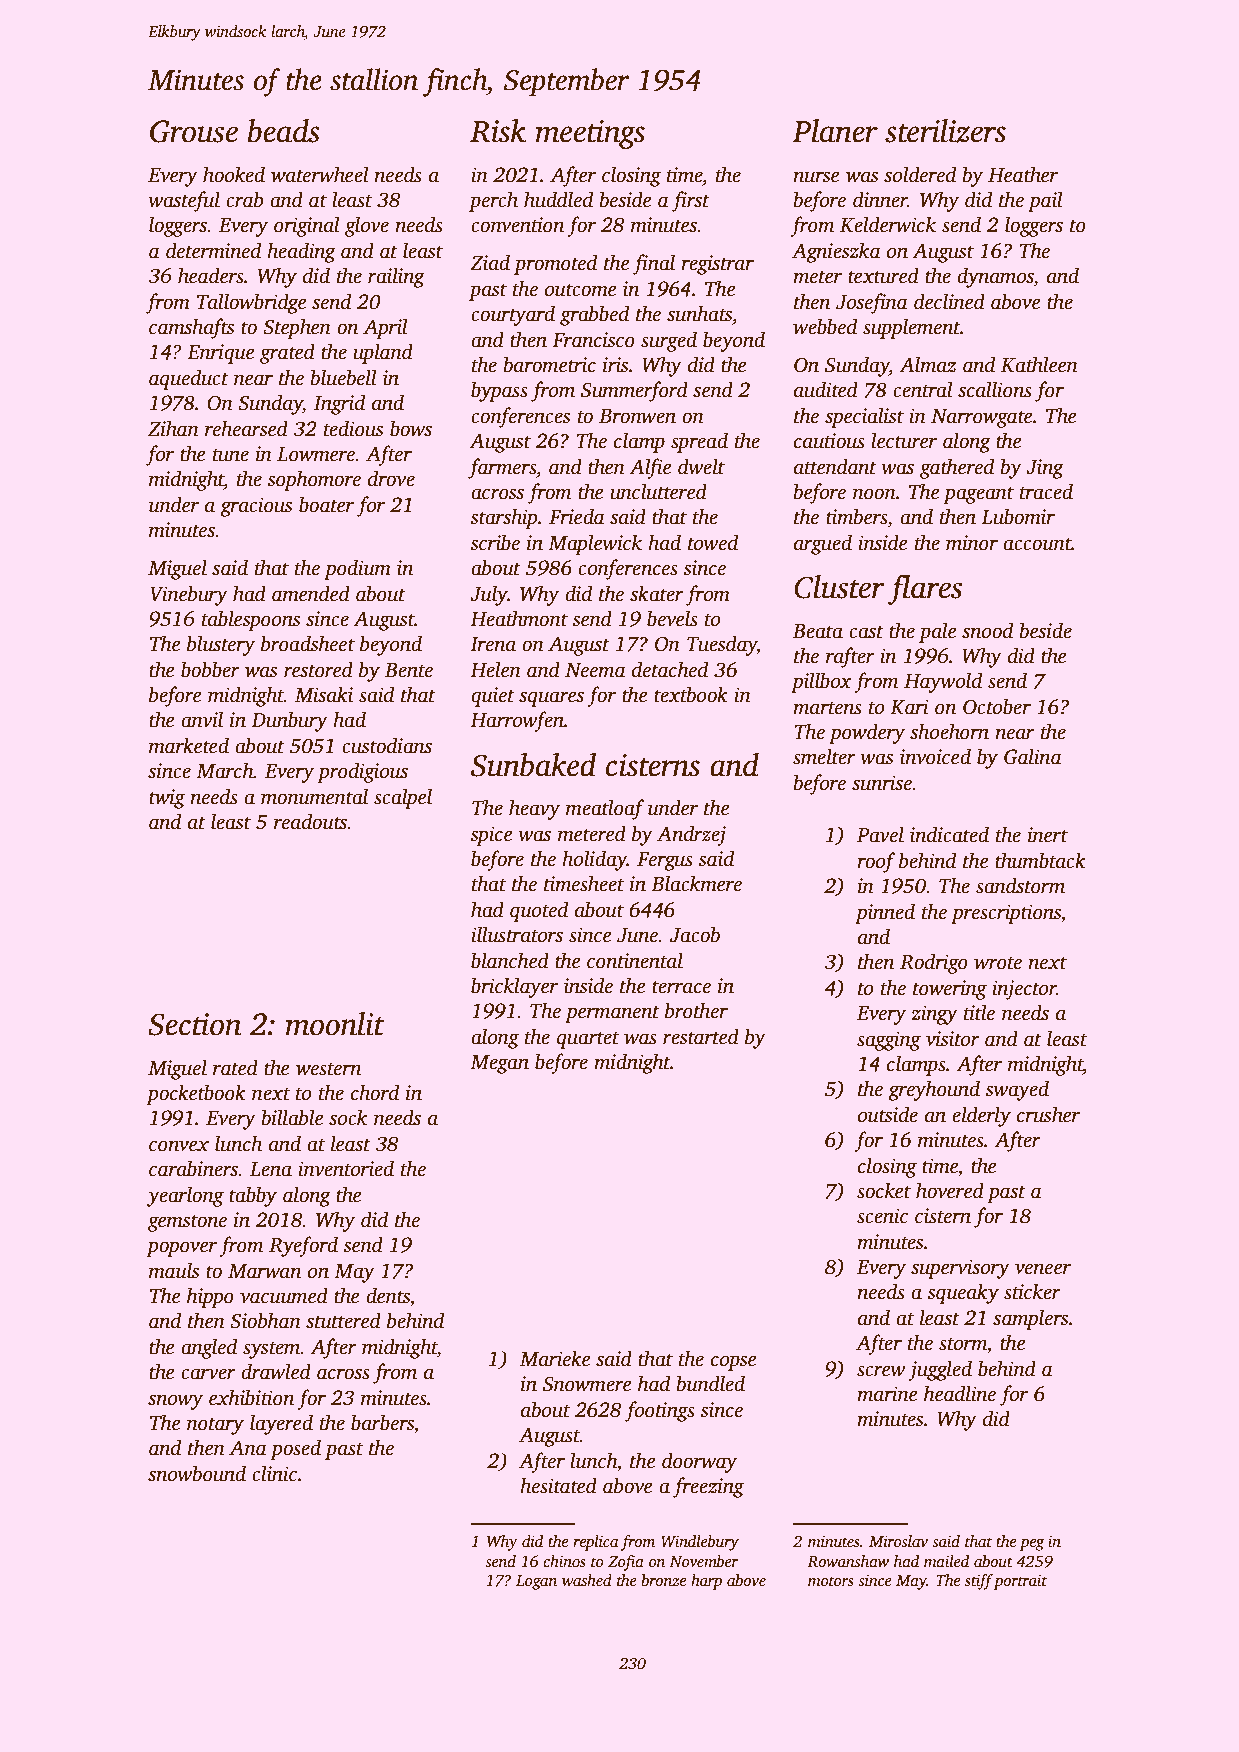 The image size is (1239, 1752). I want to click on snowbound, so click(197, 1473).
